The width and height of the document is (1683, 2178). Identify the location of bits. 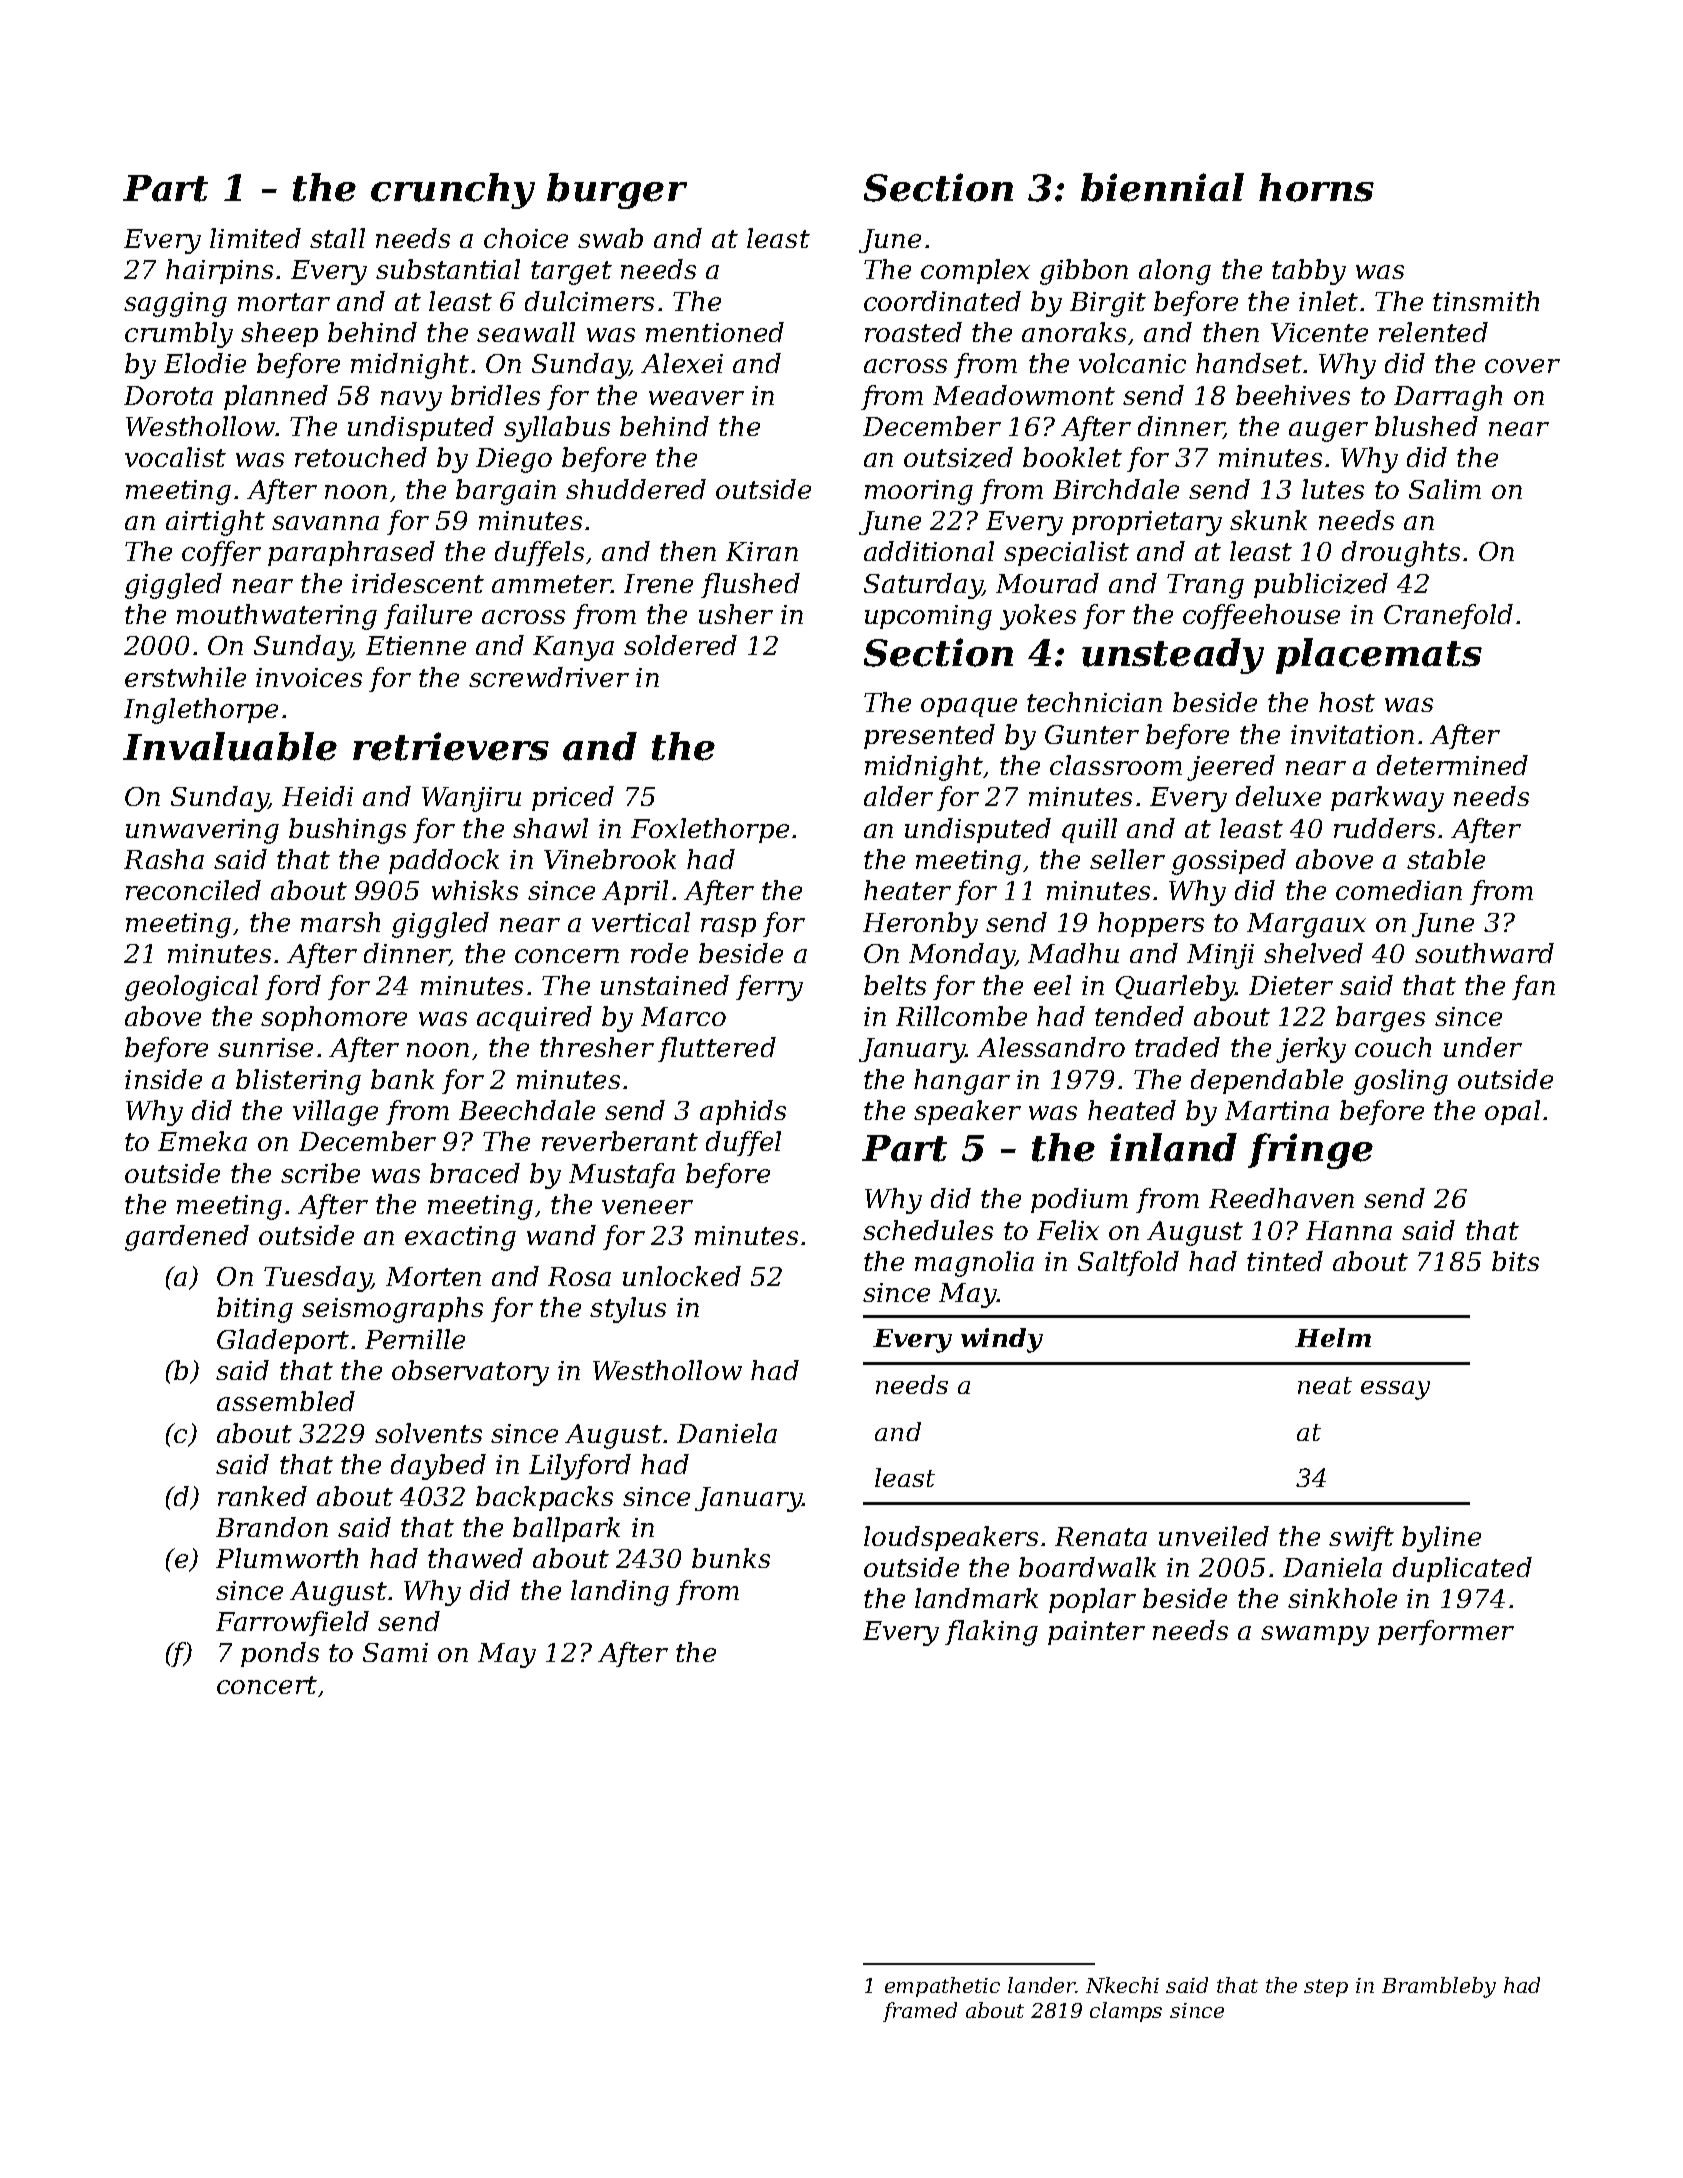
(1515, 1261).
